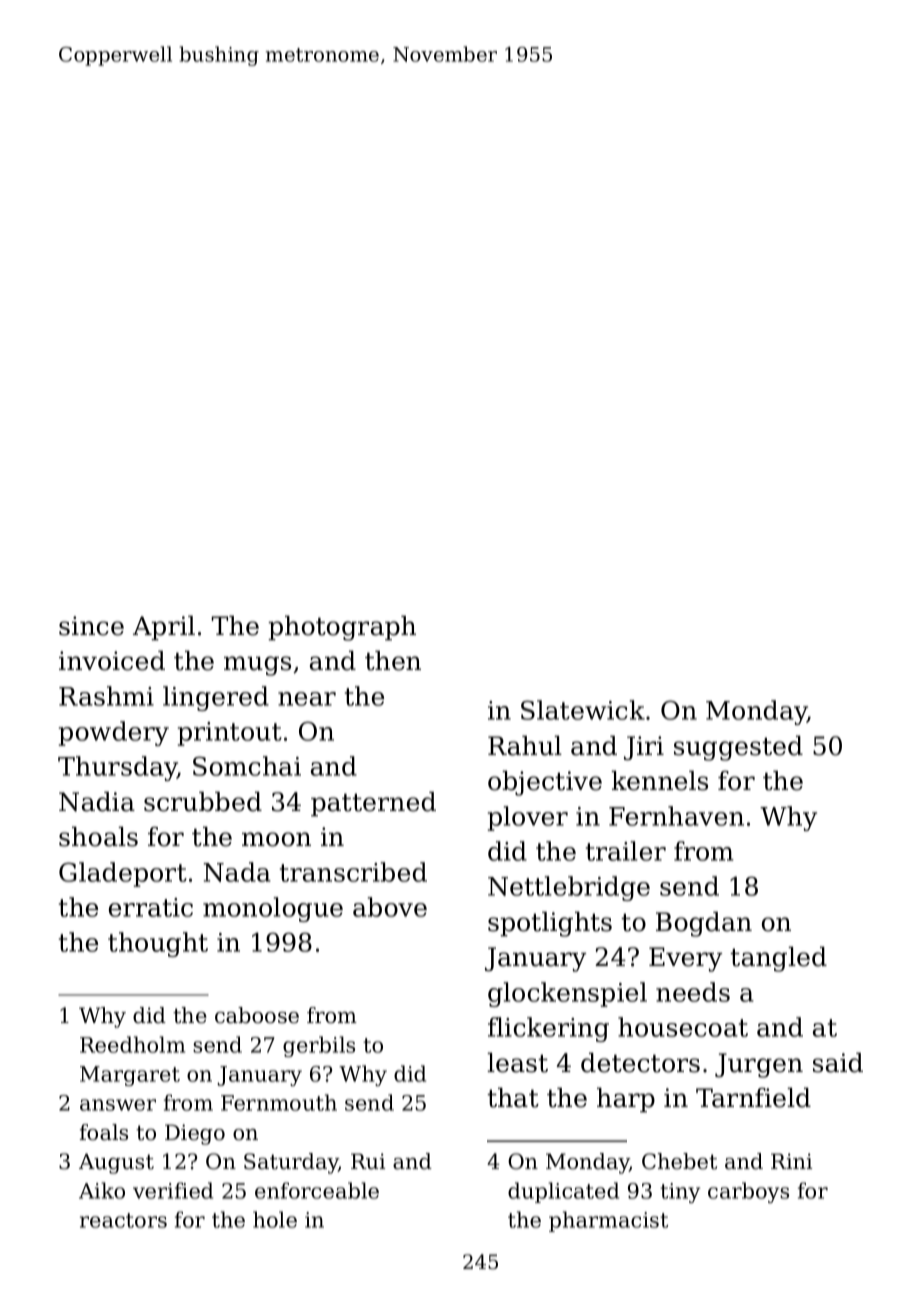 This document has height=1311, width=924. I want to click on glockenspiel, so click(567, 994).
